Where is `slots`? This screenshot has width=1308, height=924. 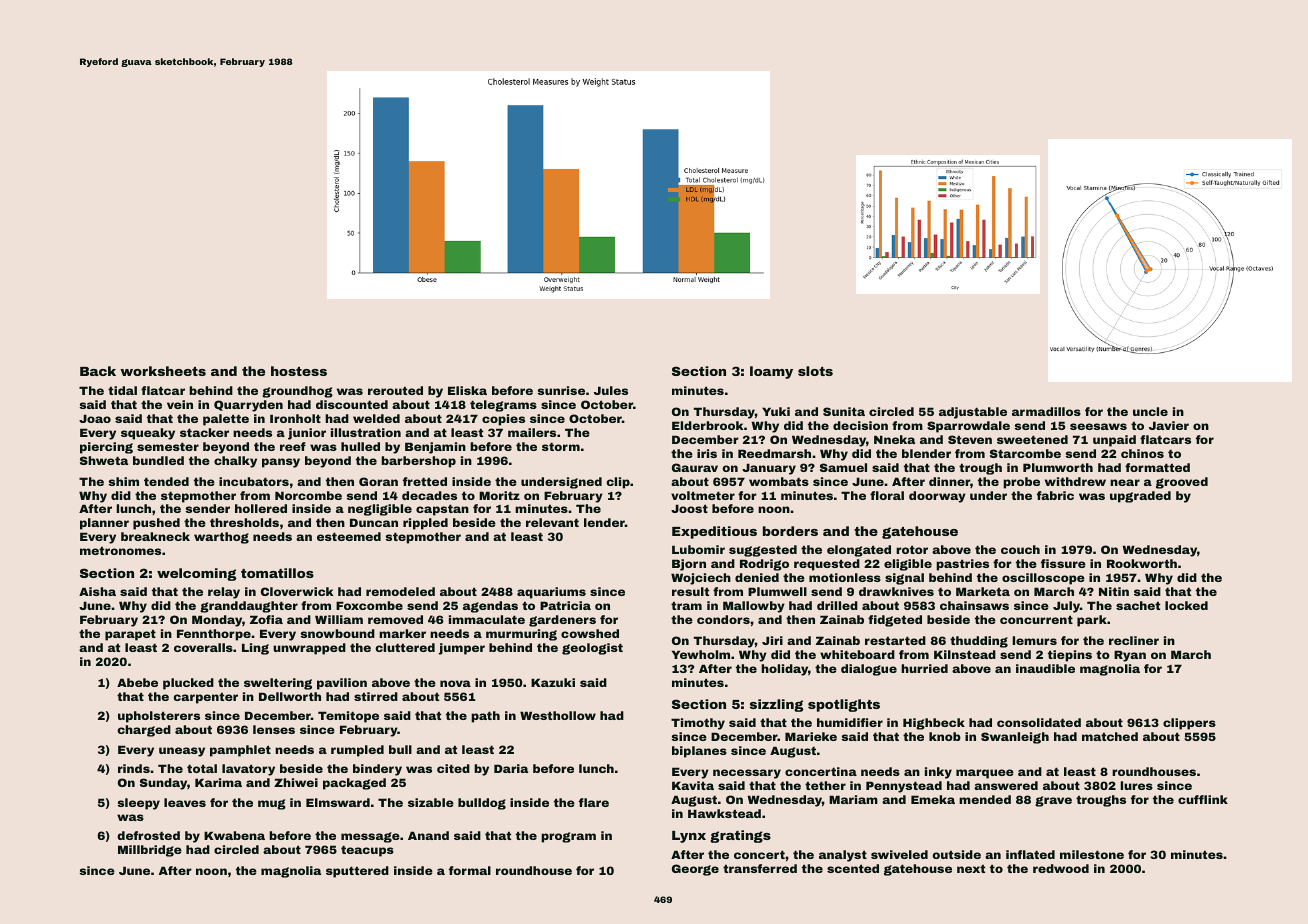 slots is located at coordinates (815, 371).
